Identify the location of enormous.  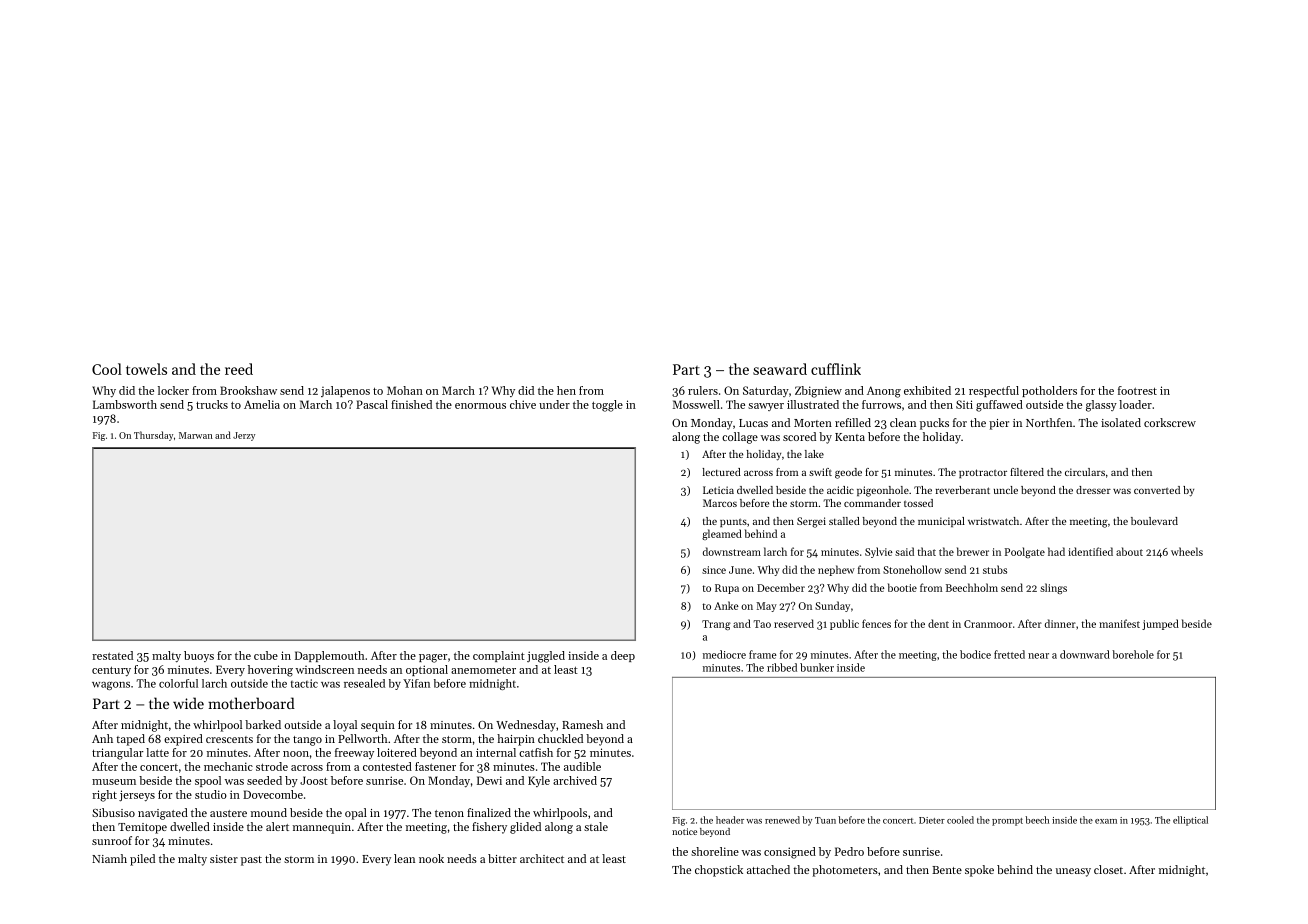
(480, 406).
